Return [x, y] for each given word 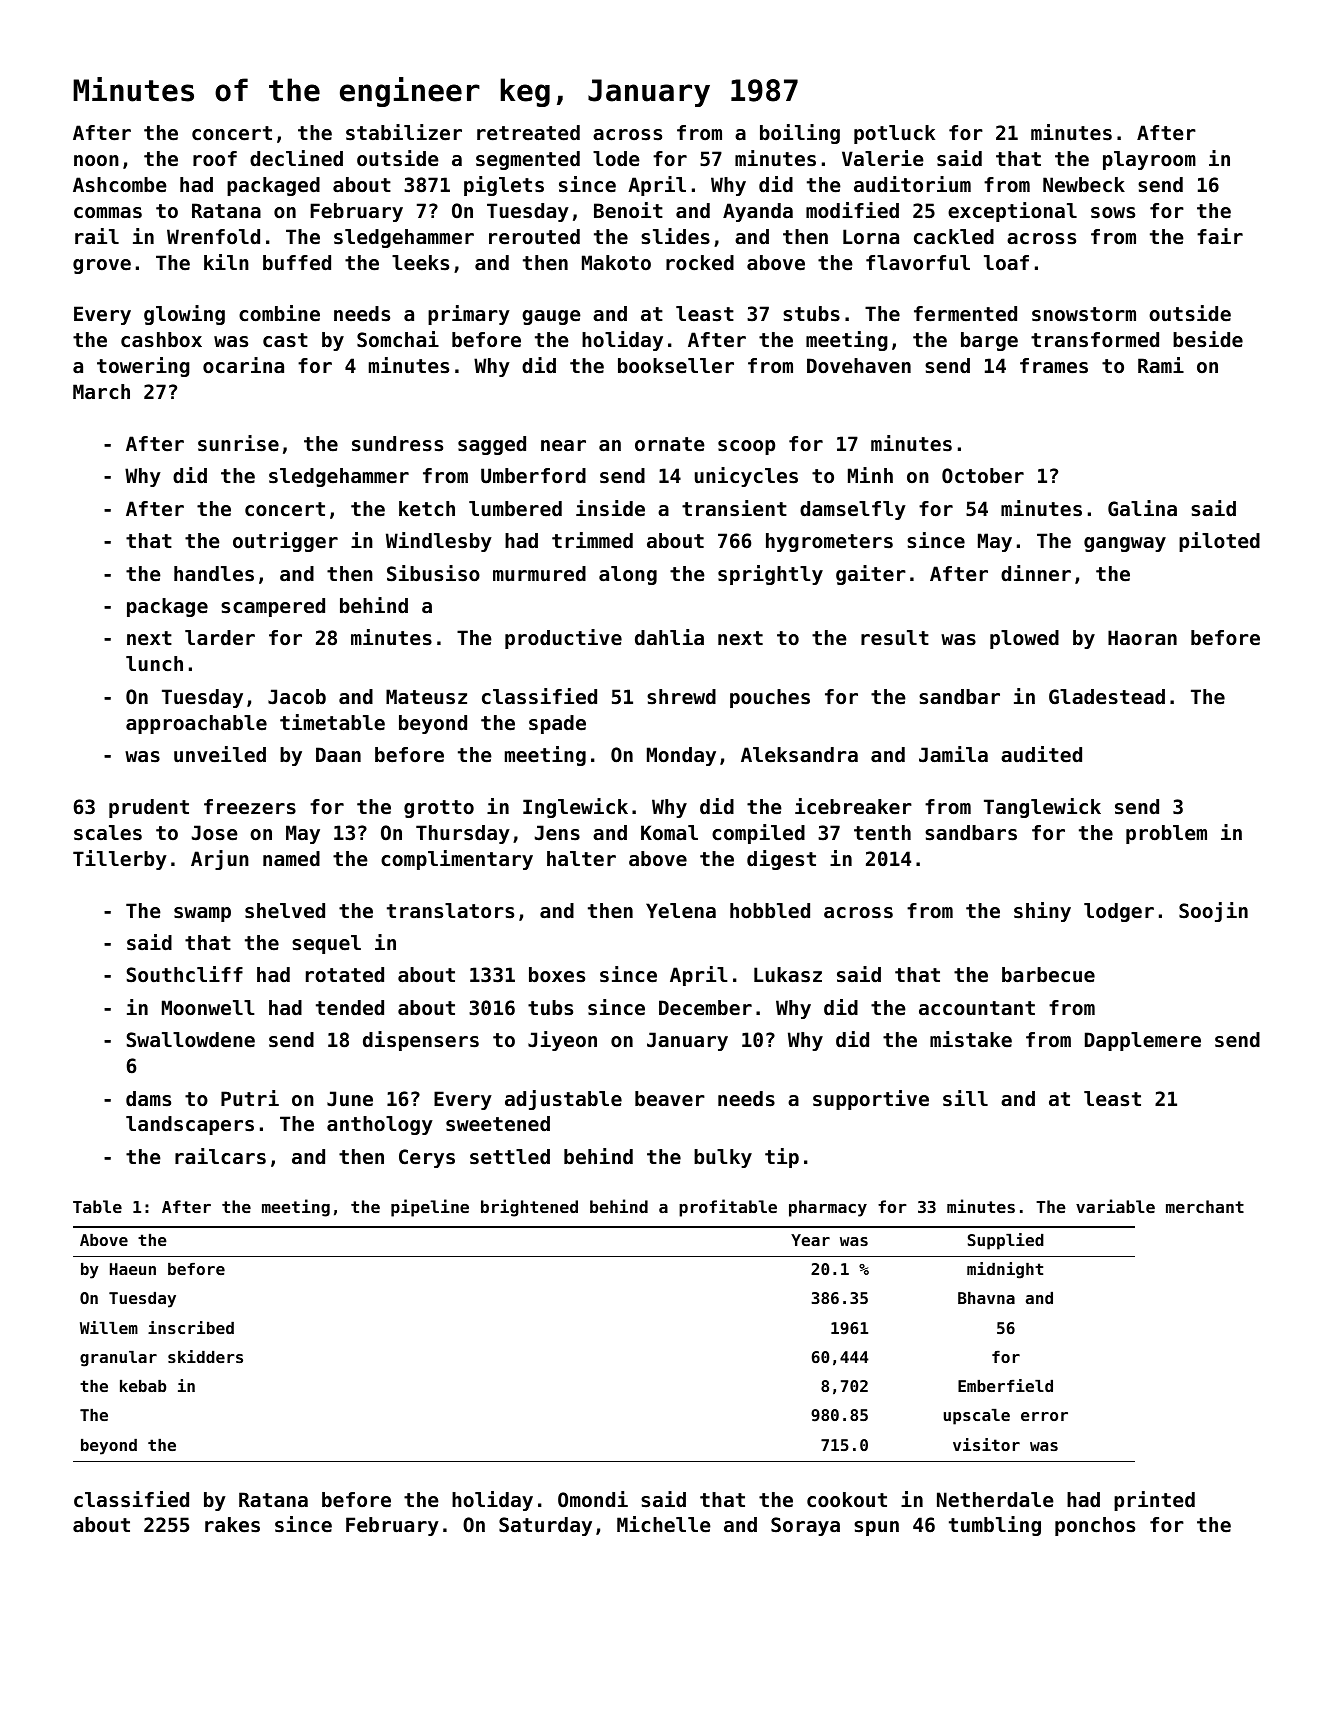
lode [616, 159]
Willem [109, 1327]
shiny [1042, 912]
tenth [882, 833]
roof [215, 159]
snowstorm [1084, 314]
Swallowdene [191, 1040]
